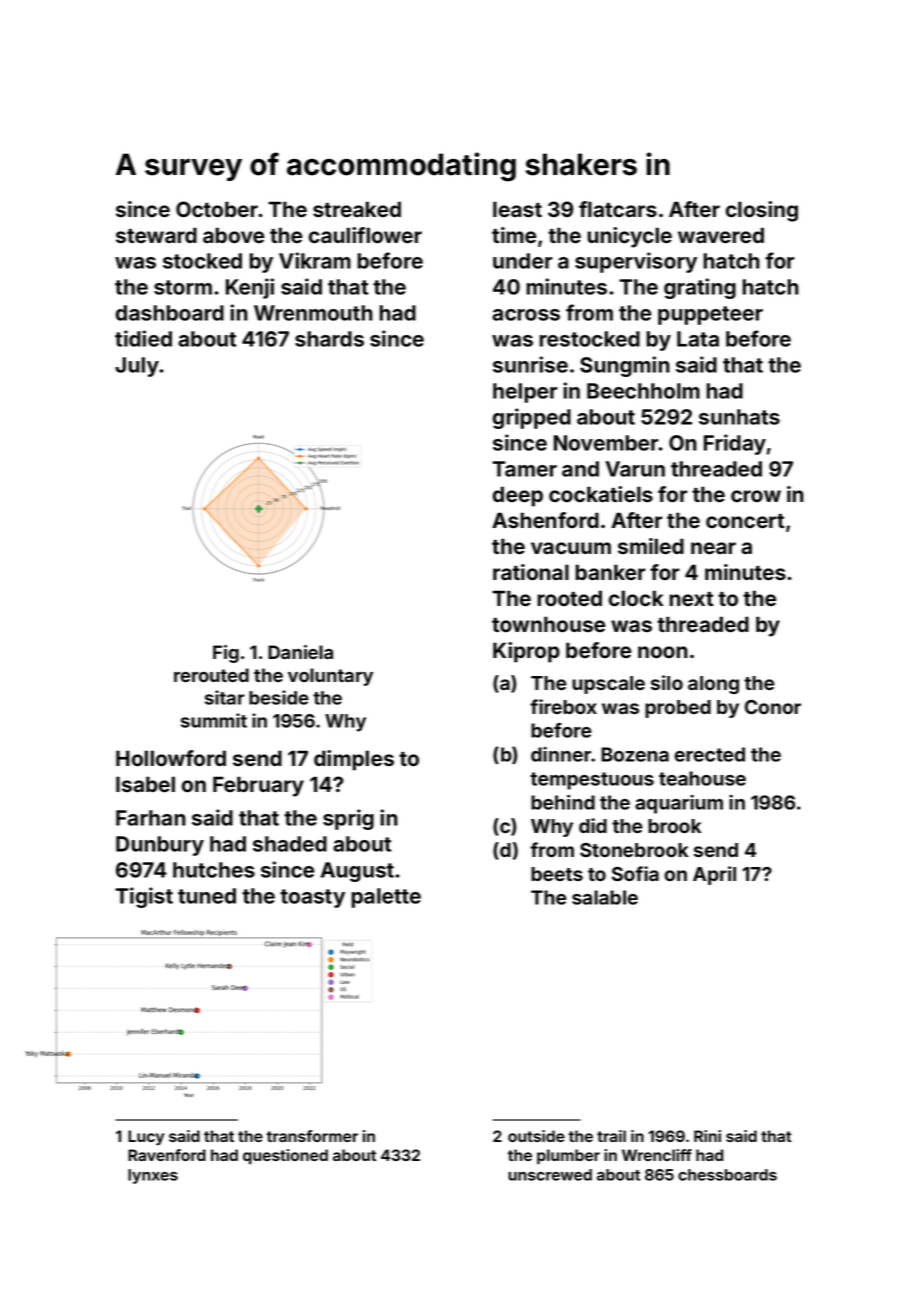 This screenshot has height=1311, width=924. I want to click on closing, so click(762, 211).
